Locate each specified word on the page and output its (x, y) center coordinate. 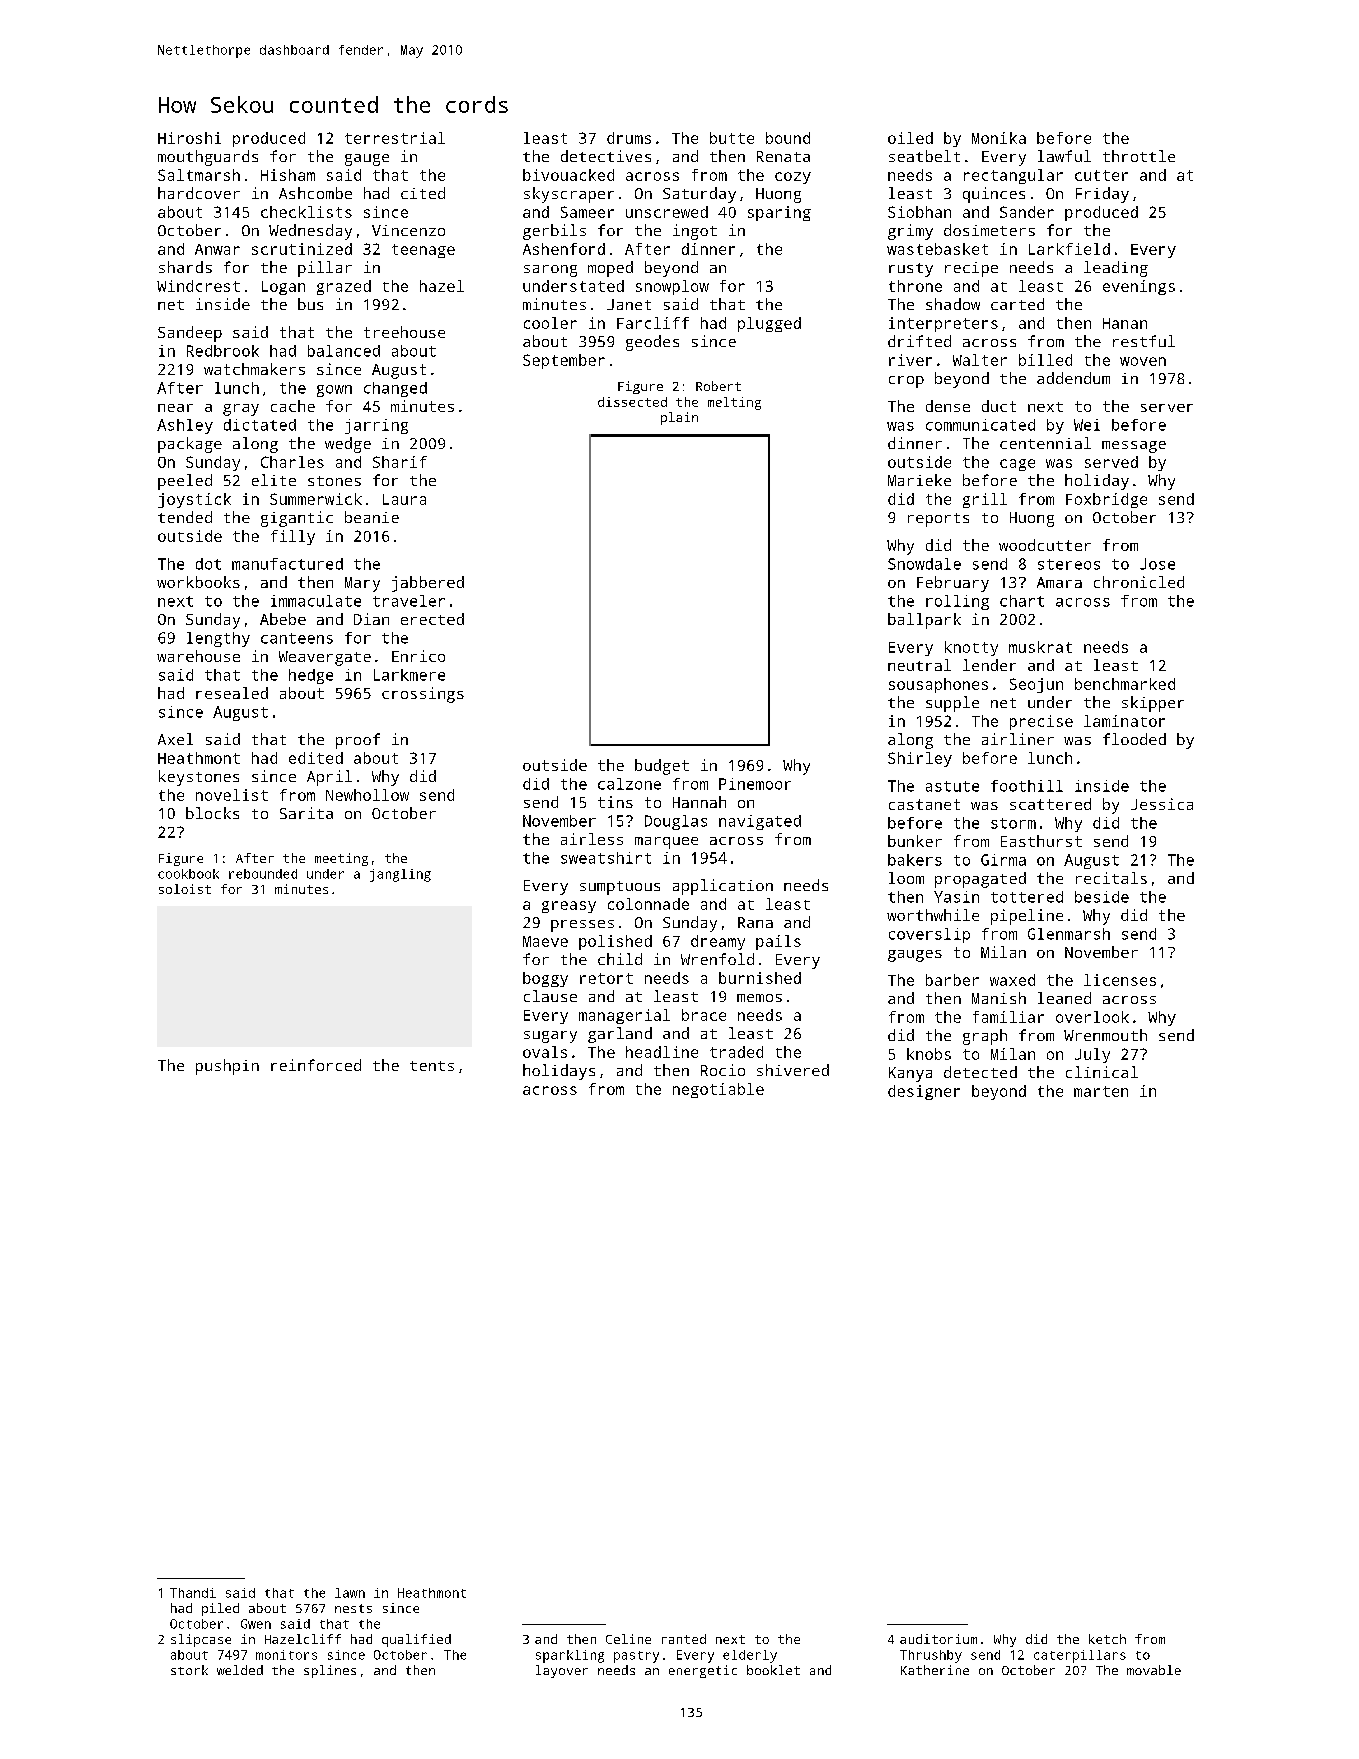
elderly (750, 1656)
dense (948, 406)
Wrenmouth (1105, 1035)
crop (906, 382)
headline (662, 1052)
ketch (1107, 1639)
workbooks (198, 582)
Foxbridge (1106, 500)
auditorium (938, 1639)
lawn (350, 1593)
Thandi (193, 1593)
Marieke (919, 480)
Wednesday (310, 232)
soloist (185, 889)
